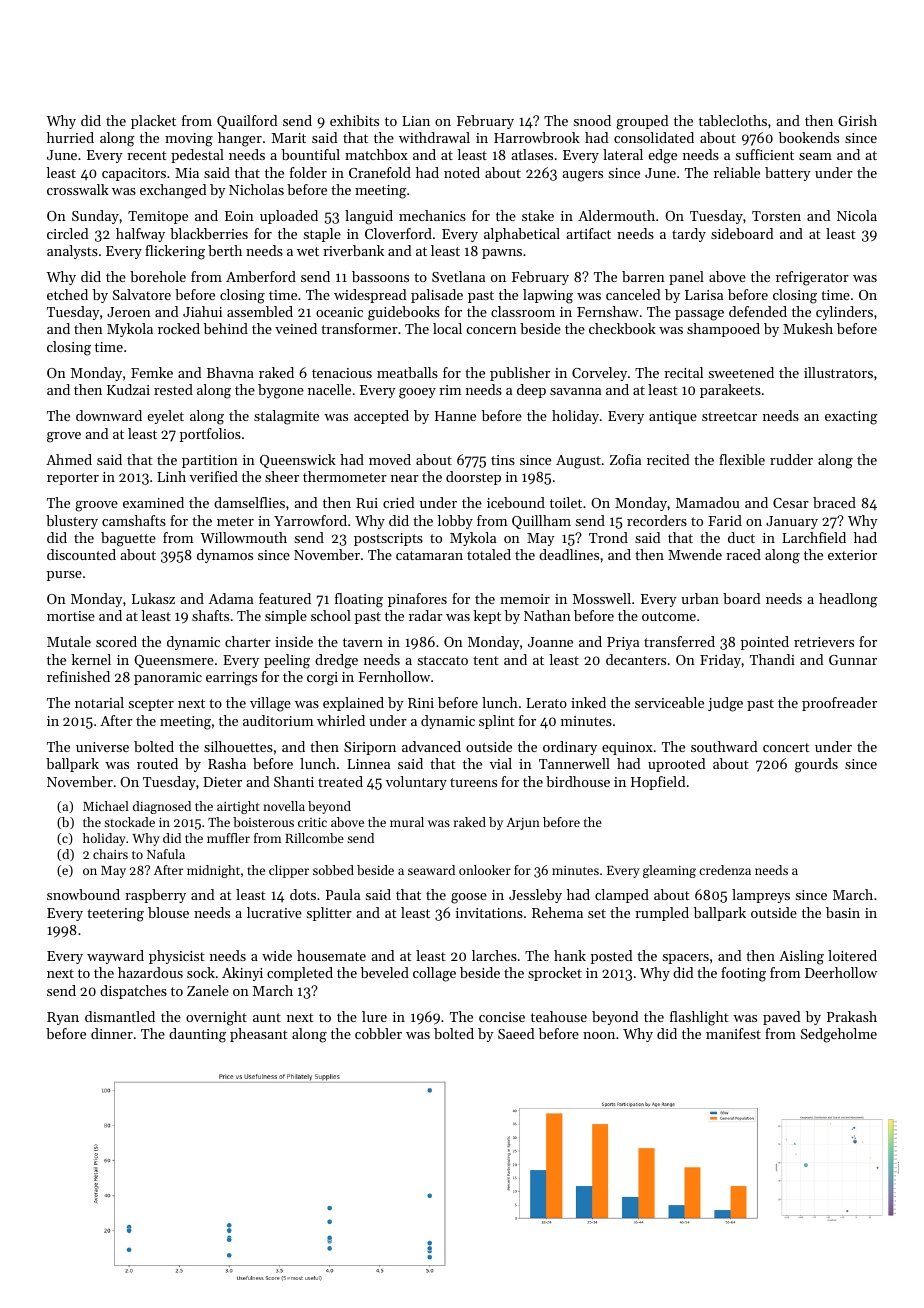 Image resolution: width=924 pixels, height=1308 pixels. I want to click on tablecloths, so click(733, 120).
